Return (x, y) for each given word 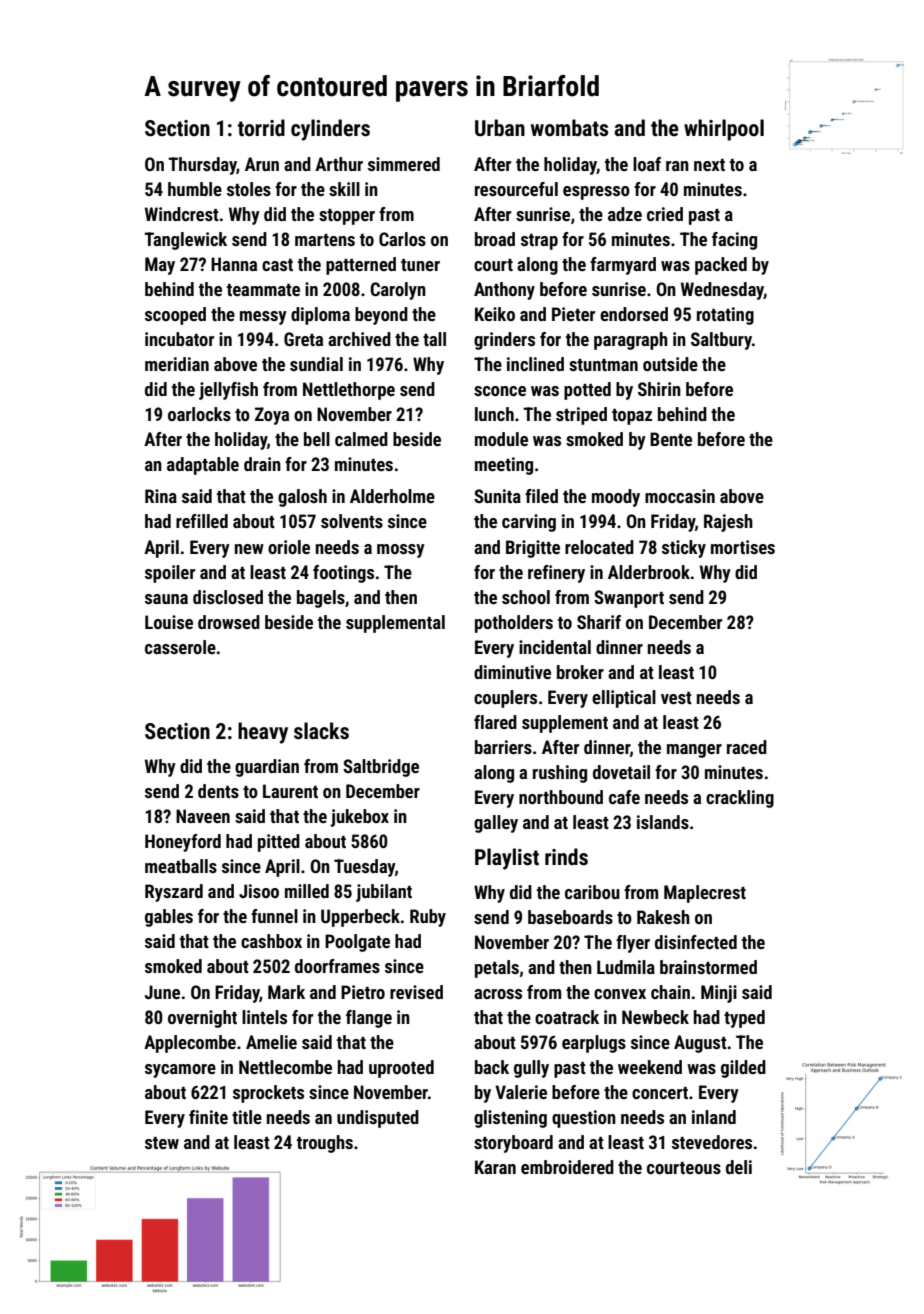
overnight (202, 1019)
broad (495, 239)
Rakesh (663, 917)
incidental (555, 647)
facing (734, 241)
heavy (263, 733)
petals (497, 969)
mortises (743, 547)
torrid (261, 128)
